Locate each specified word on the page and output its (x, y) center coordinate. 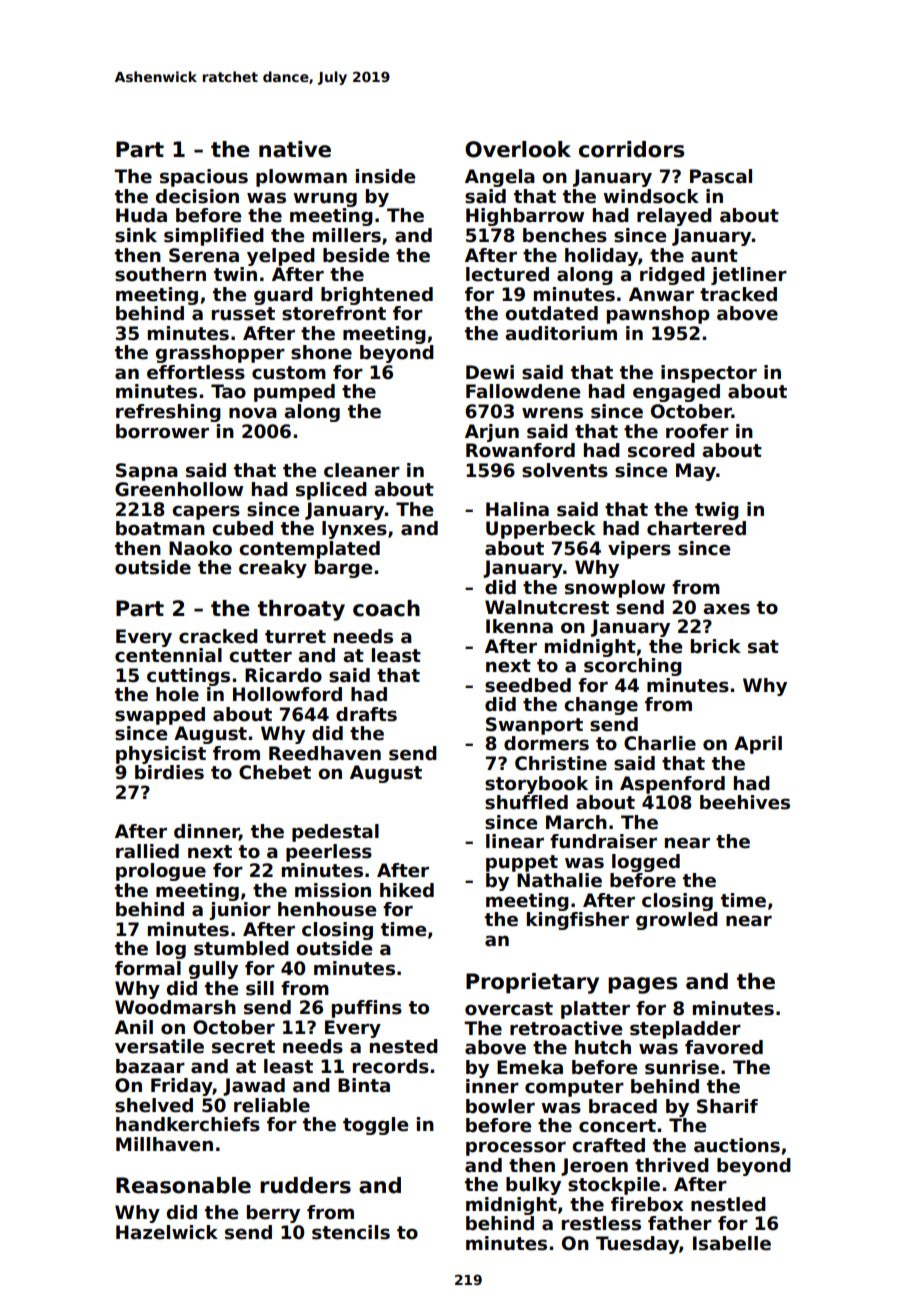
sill (260, 988)
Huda (141, 215)
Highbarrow (525, 217)
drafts (366, 714)
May (696, 472)
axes (726, 609)
